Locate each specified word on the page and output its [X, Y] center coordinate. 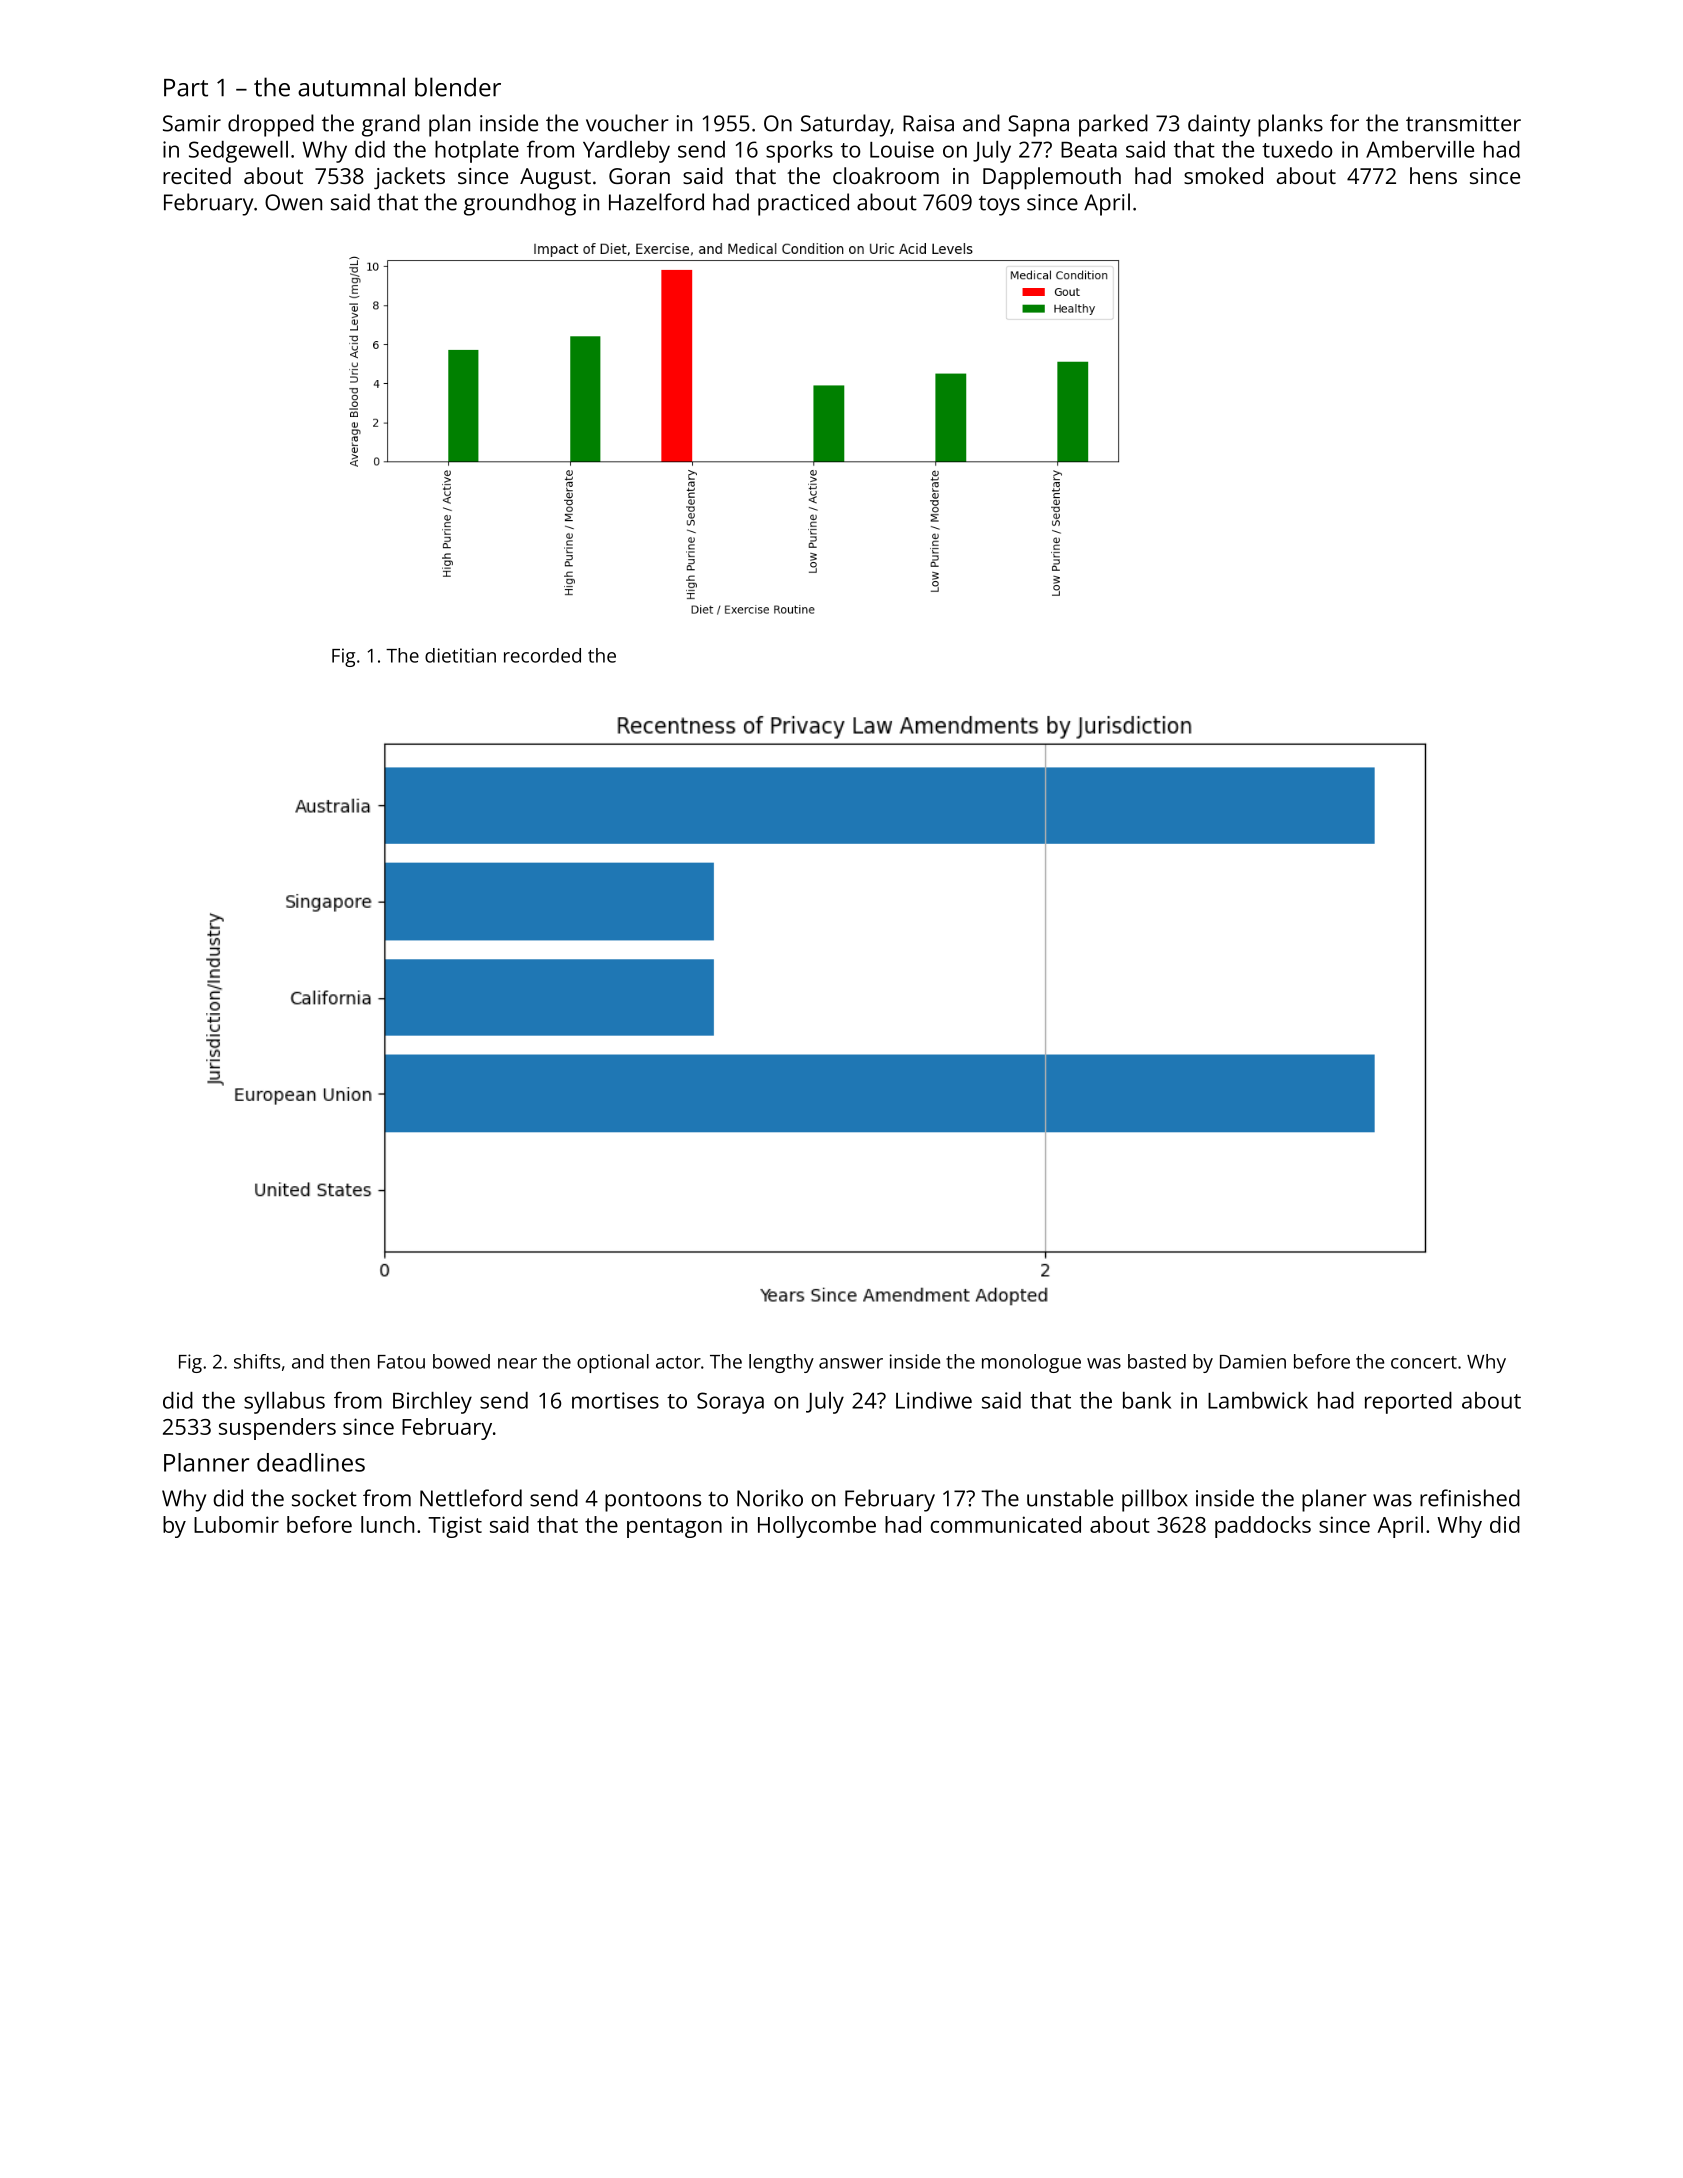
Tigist [455, 1527]
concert [1424, 1362]
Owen [293, 202]
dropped [271, 125]
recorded [542, 655]
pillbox [1155, 1500]
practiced [803, 204]
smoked [1223, 175]
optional [613, 1363]
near [517, 1363]
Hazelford [656, 202]
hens [1433, 175]
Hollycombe [817, 1527]
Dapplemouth [1052, 178]
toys [999, 206]
